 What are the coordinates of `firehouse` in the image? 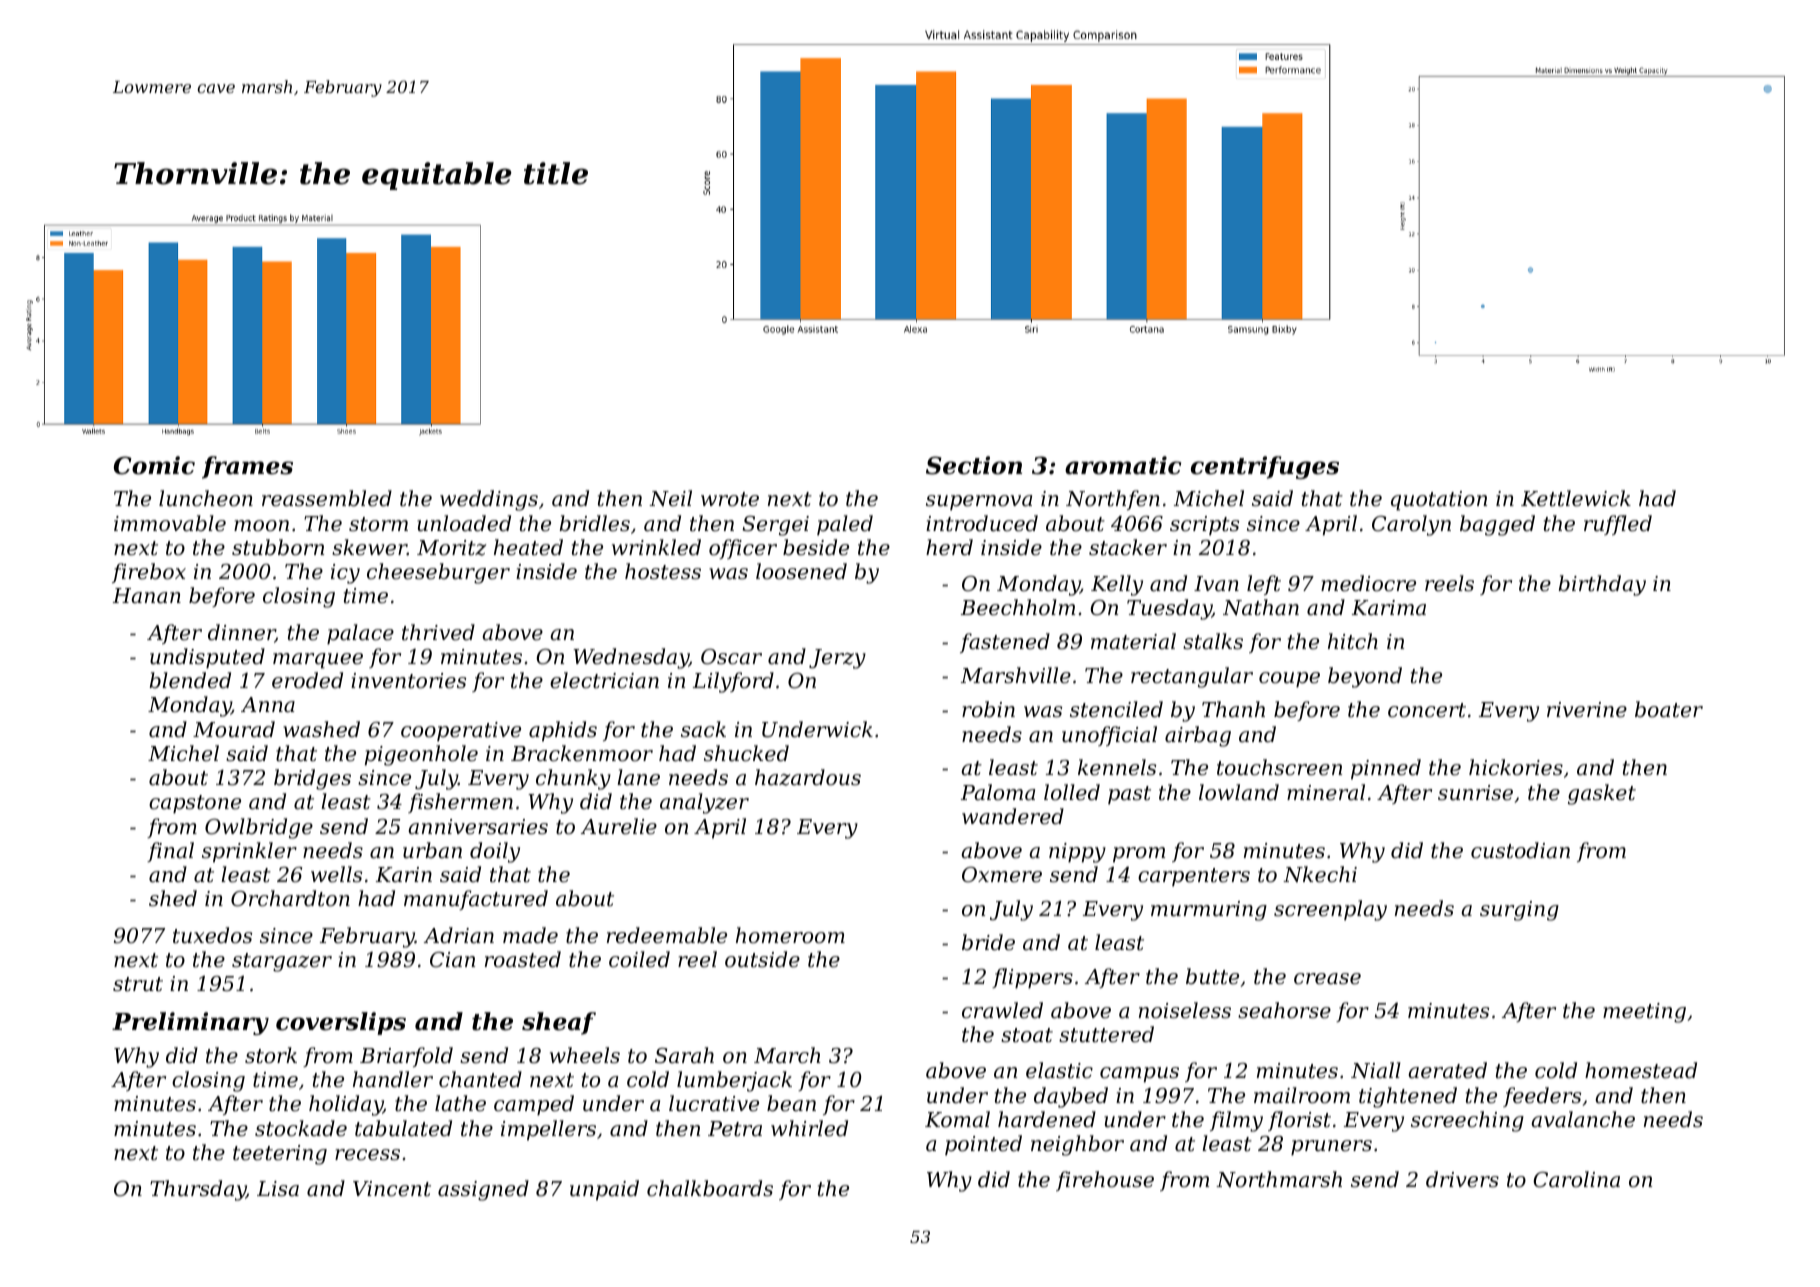 It's located at (1105, 1181).
